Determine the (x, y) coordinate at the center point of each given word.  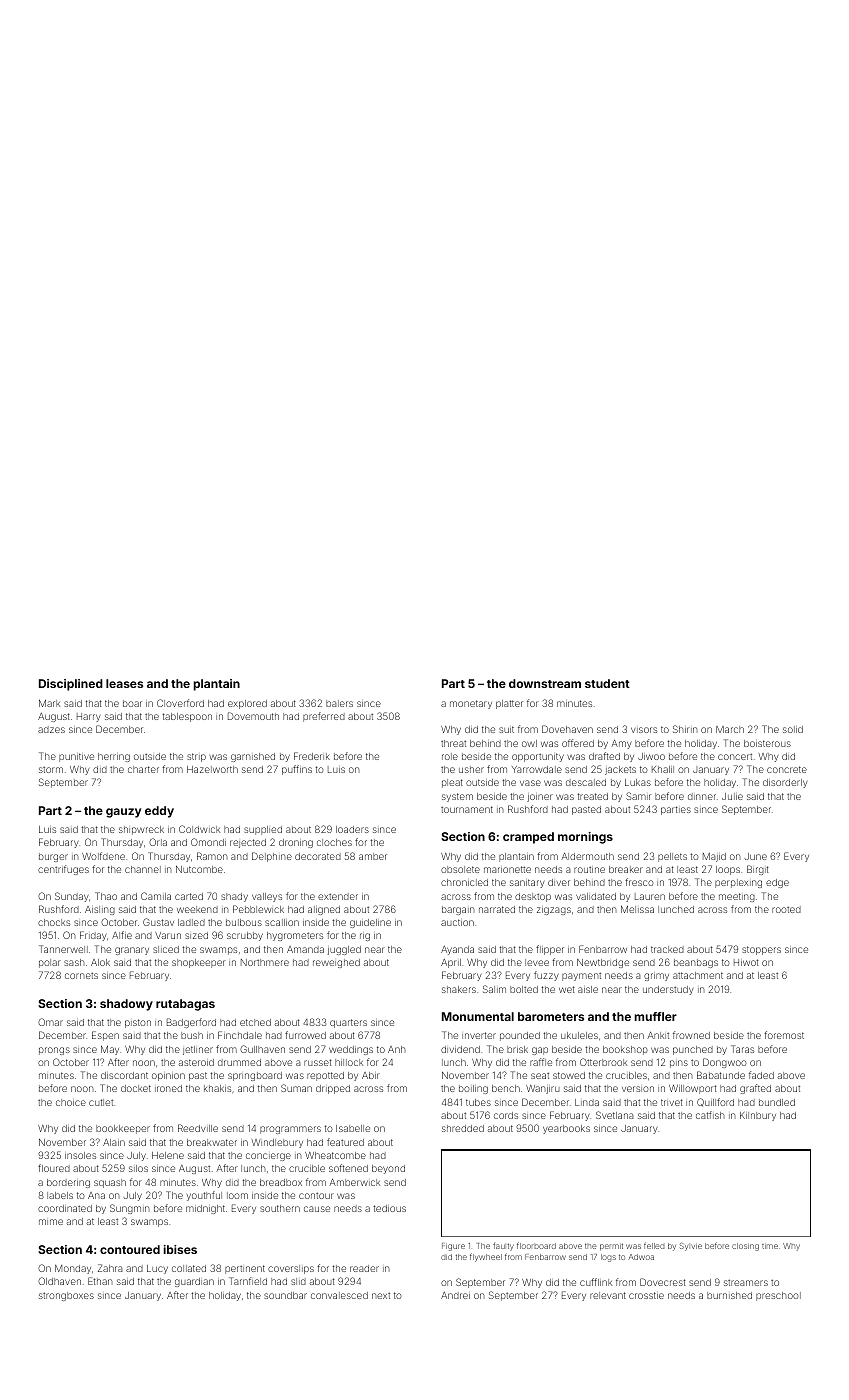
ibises (180, 1249)
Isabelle (353, 1128)
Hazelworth (212, 769)
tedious (389, 1208)
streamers (746, 1282)
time (770, 1246)
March (730, 729)
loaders (352, 829)
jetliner (198, 1050)
